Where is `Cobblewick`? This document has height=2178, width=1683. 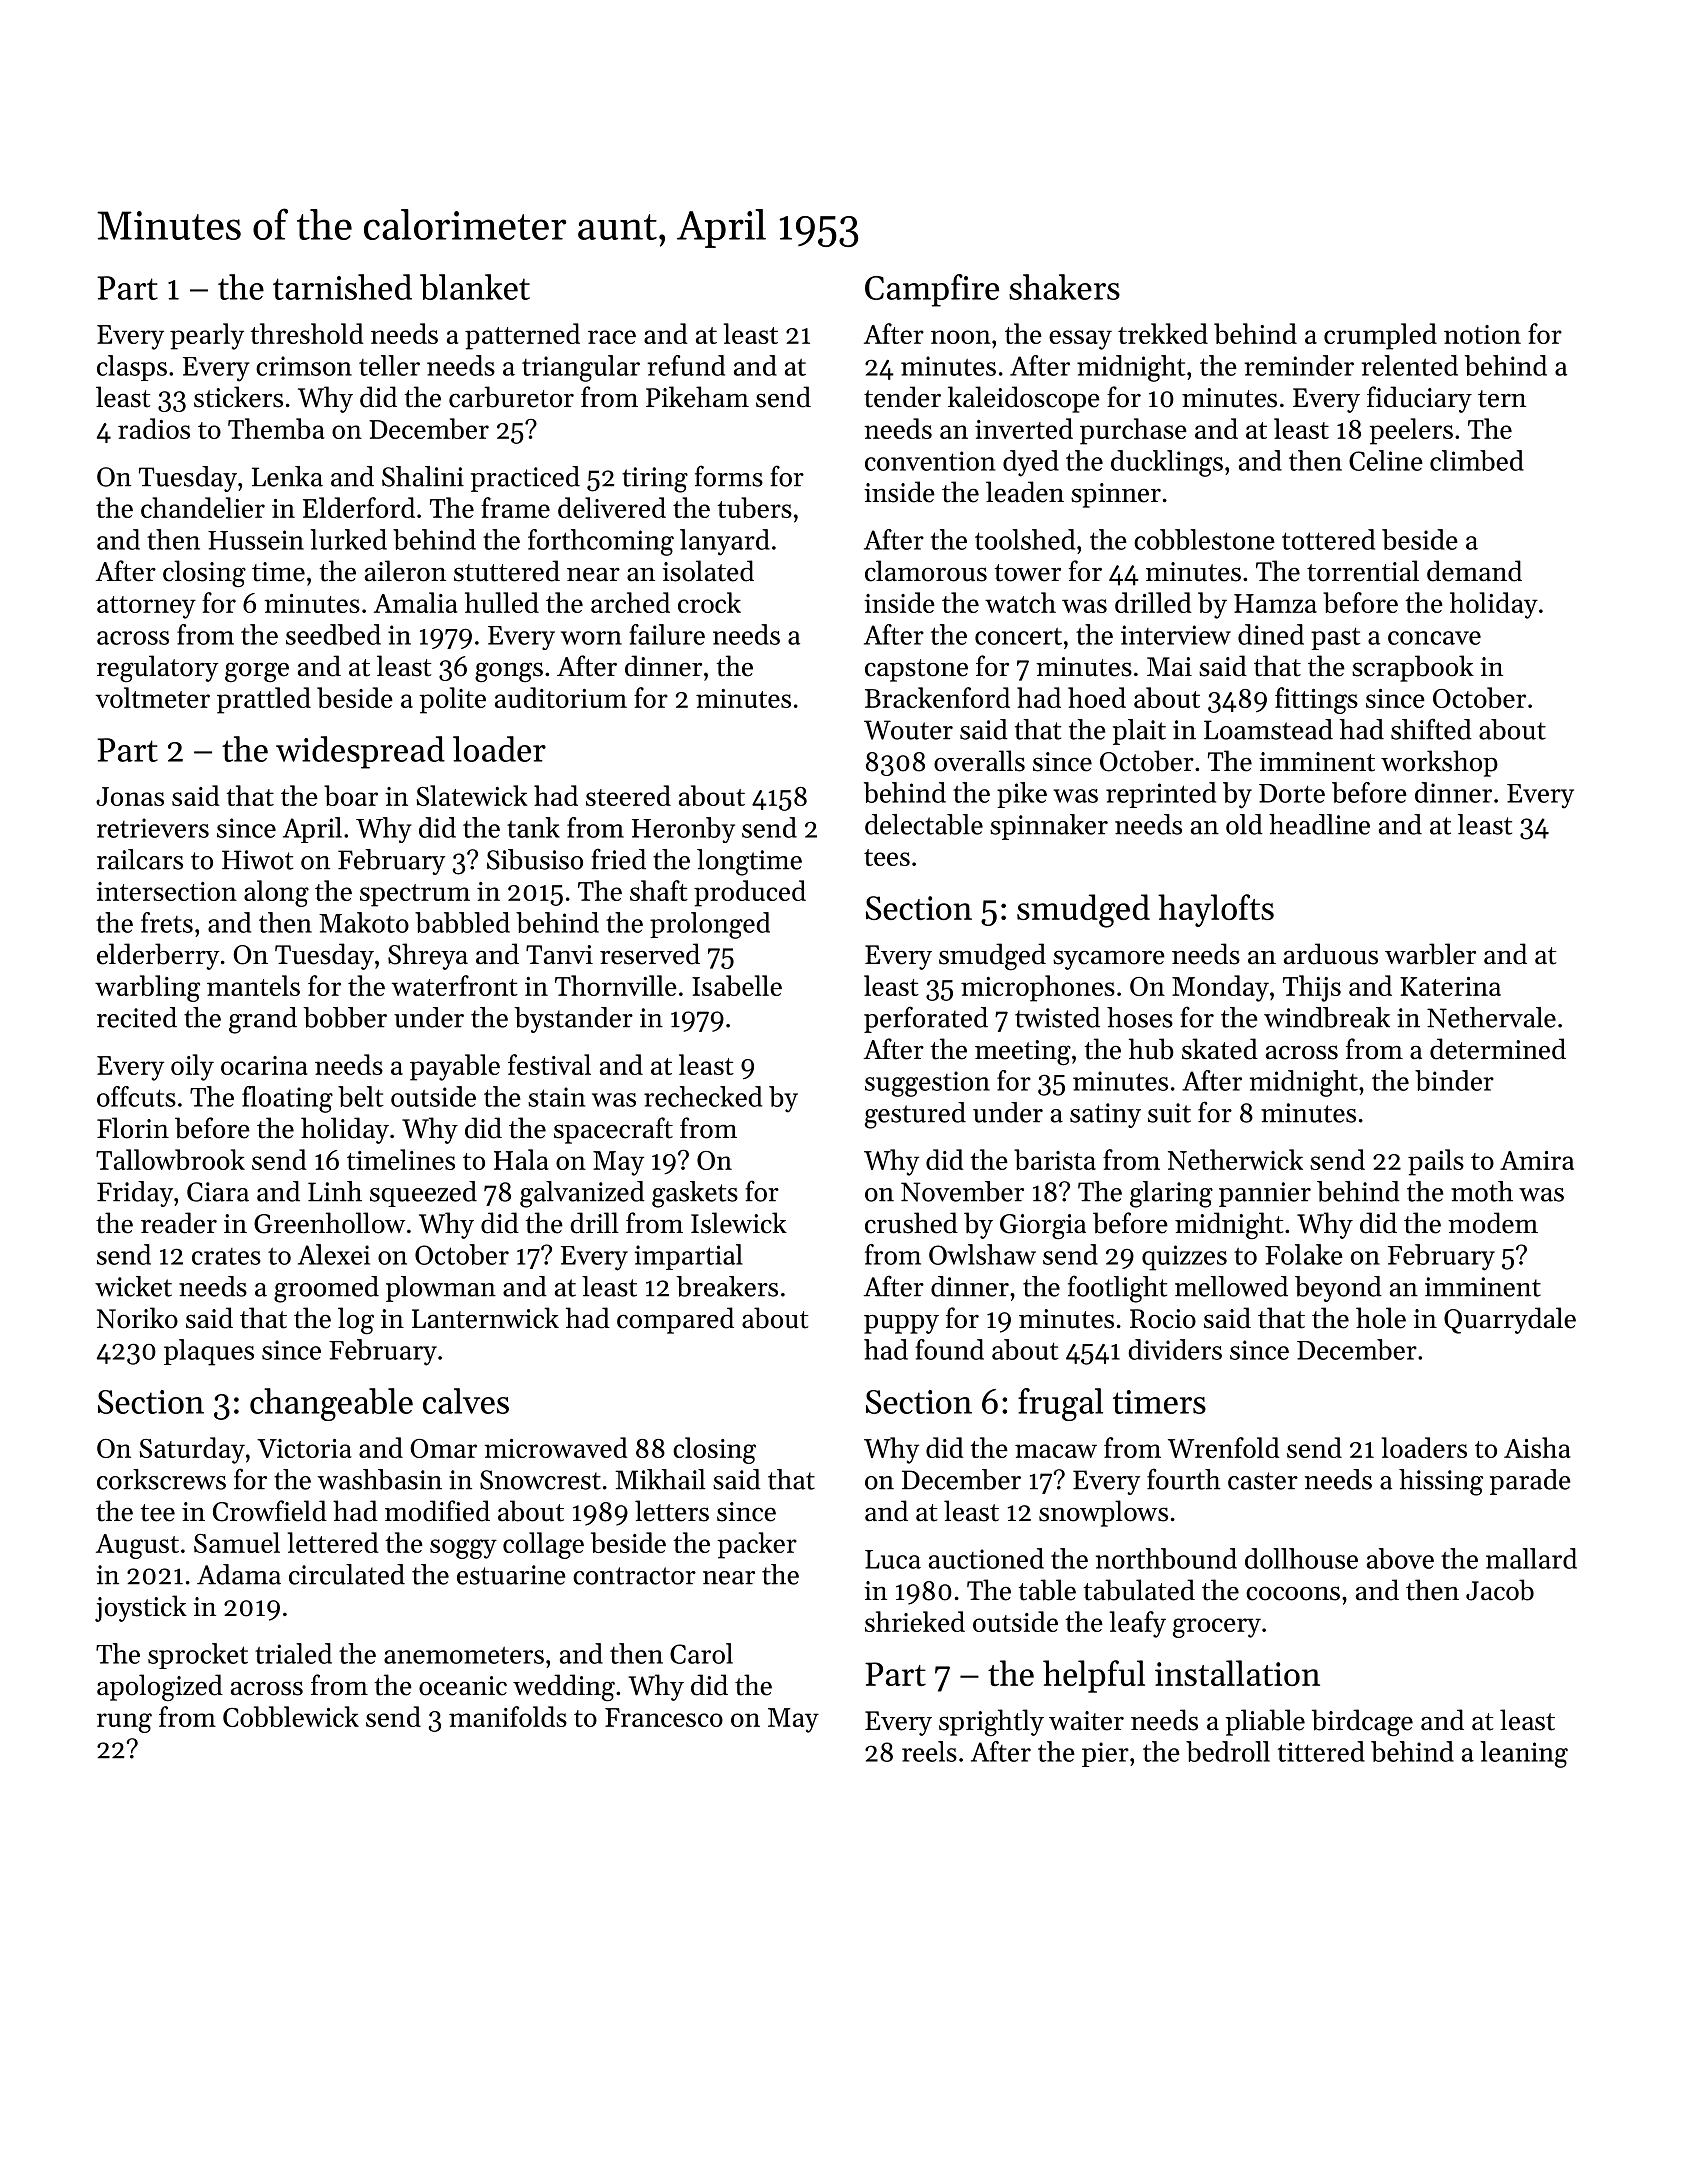 Cobblewick is located at coordinates (291, 1716).
